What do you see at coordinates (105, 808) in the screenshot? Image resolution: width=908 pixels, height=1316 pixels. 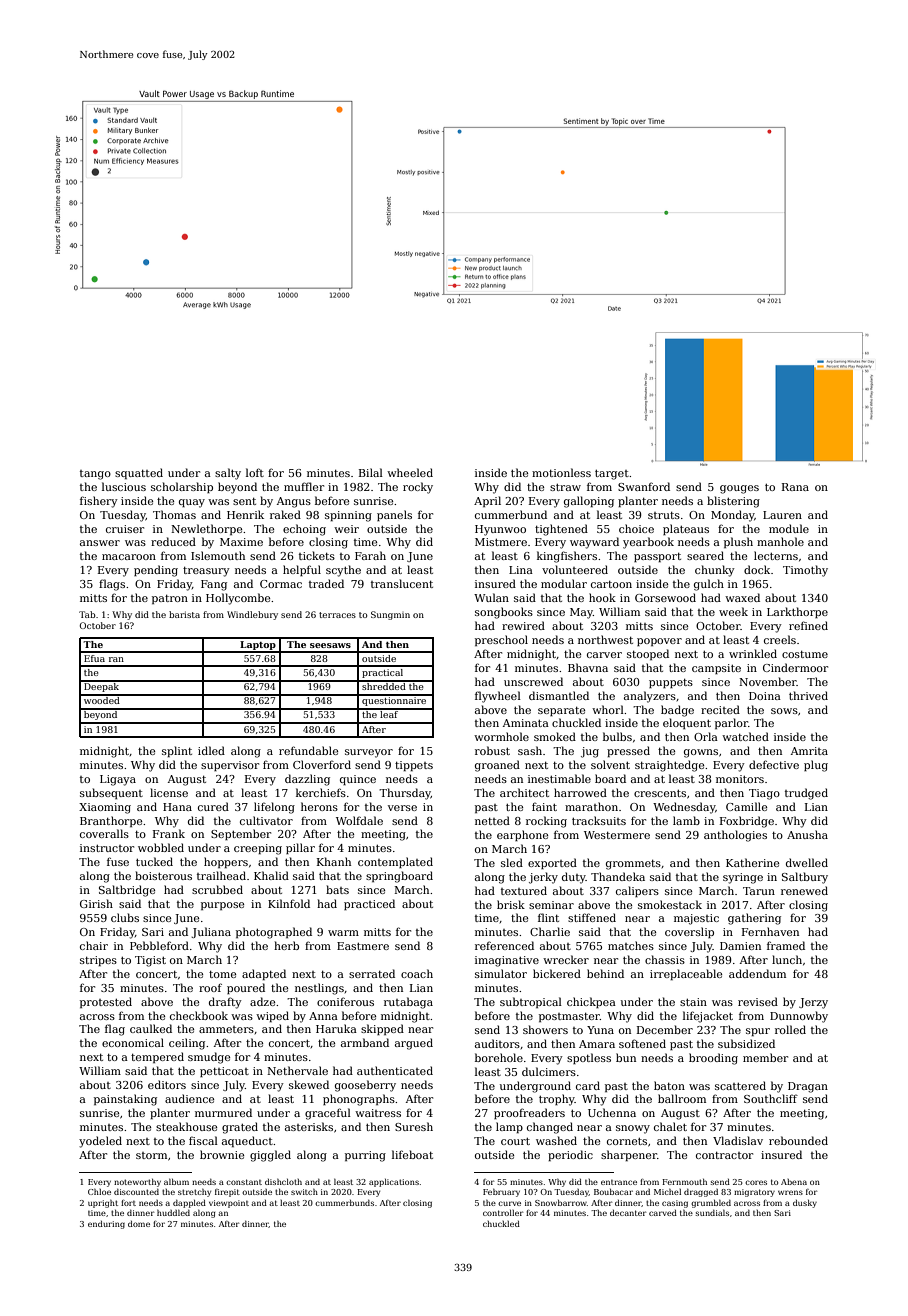 I see `Xiaoming` at bounding box center [105, 808].
